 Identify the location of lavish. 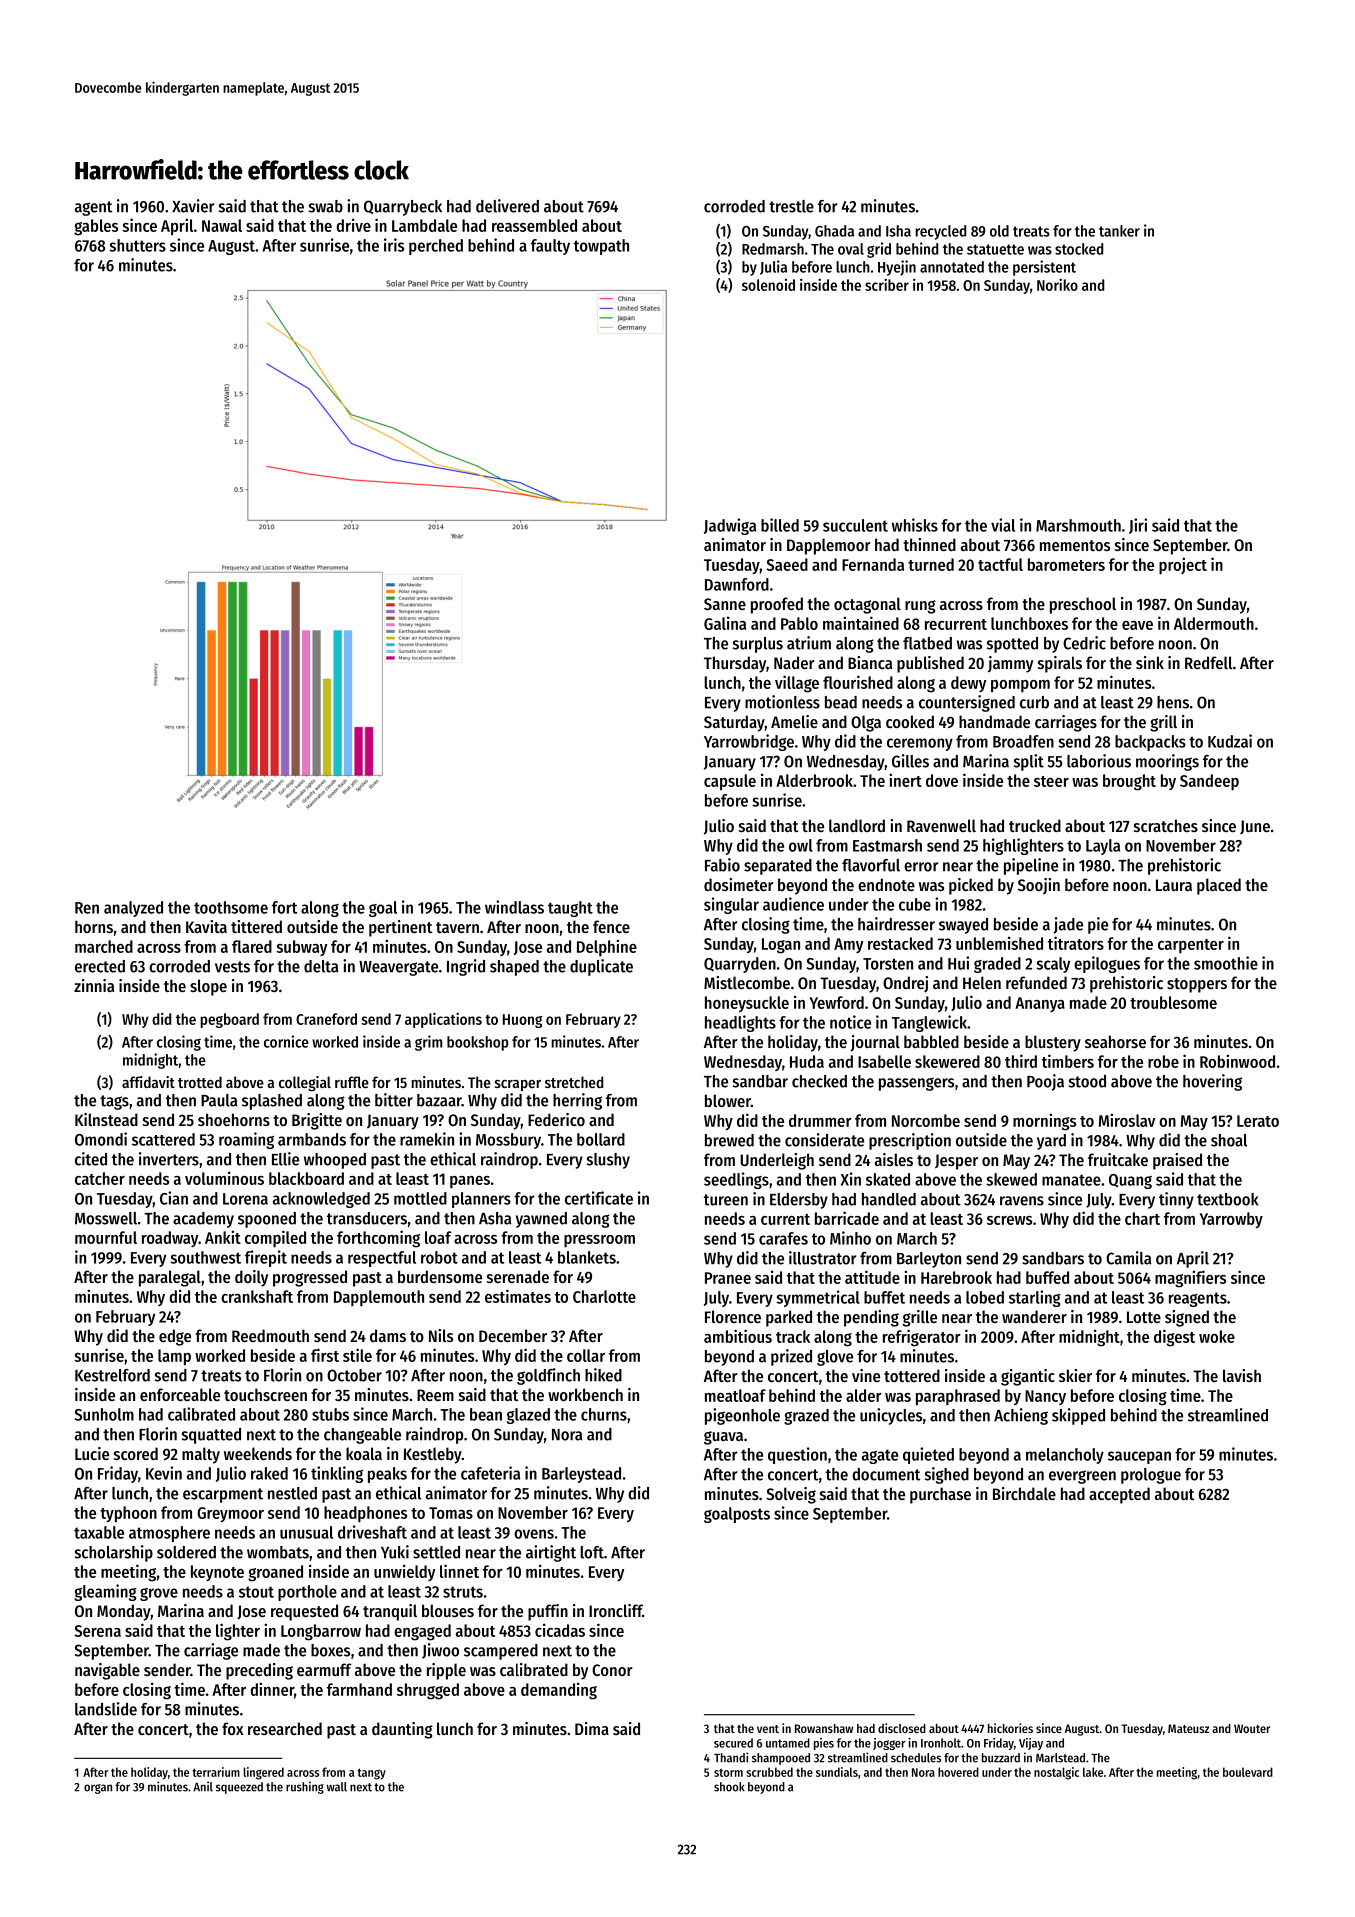
(1242, 1375).
